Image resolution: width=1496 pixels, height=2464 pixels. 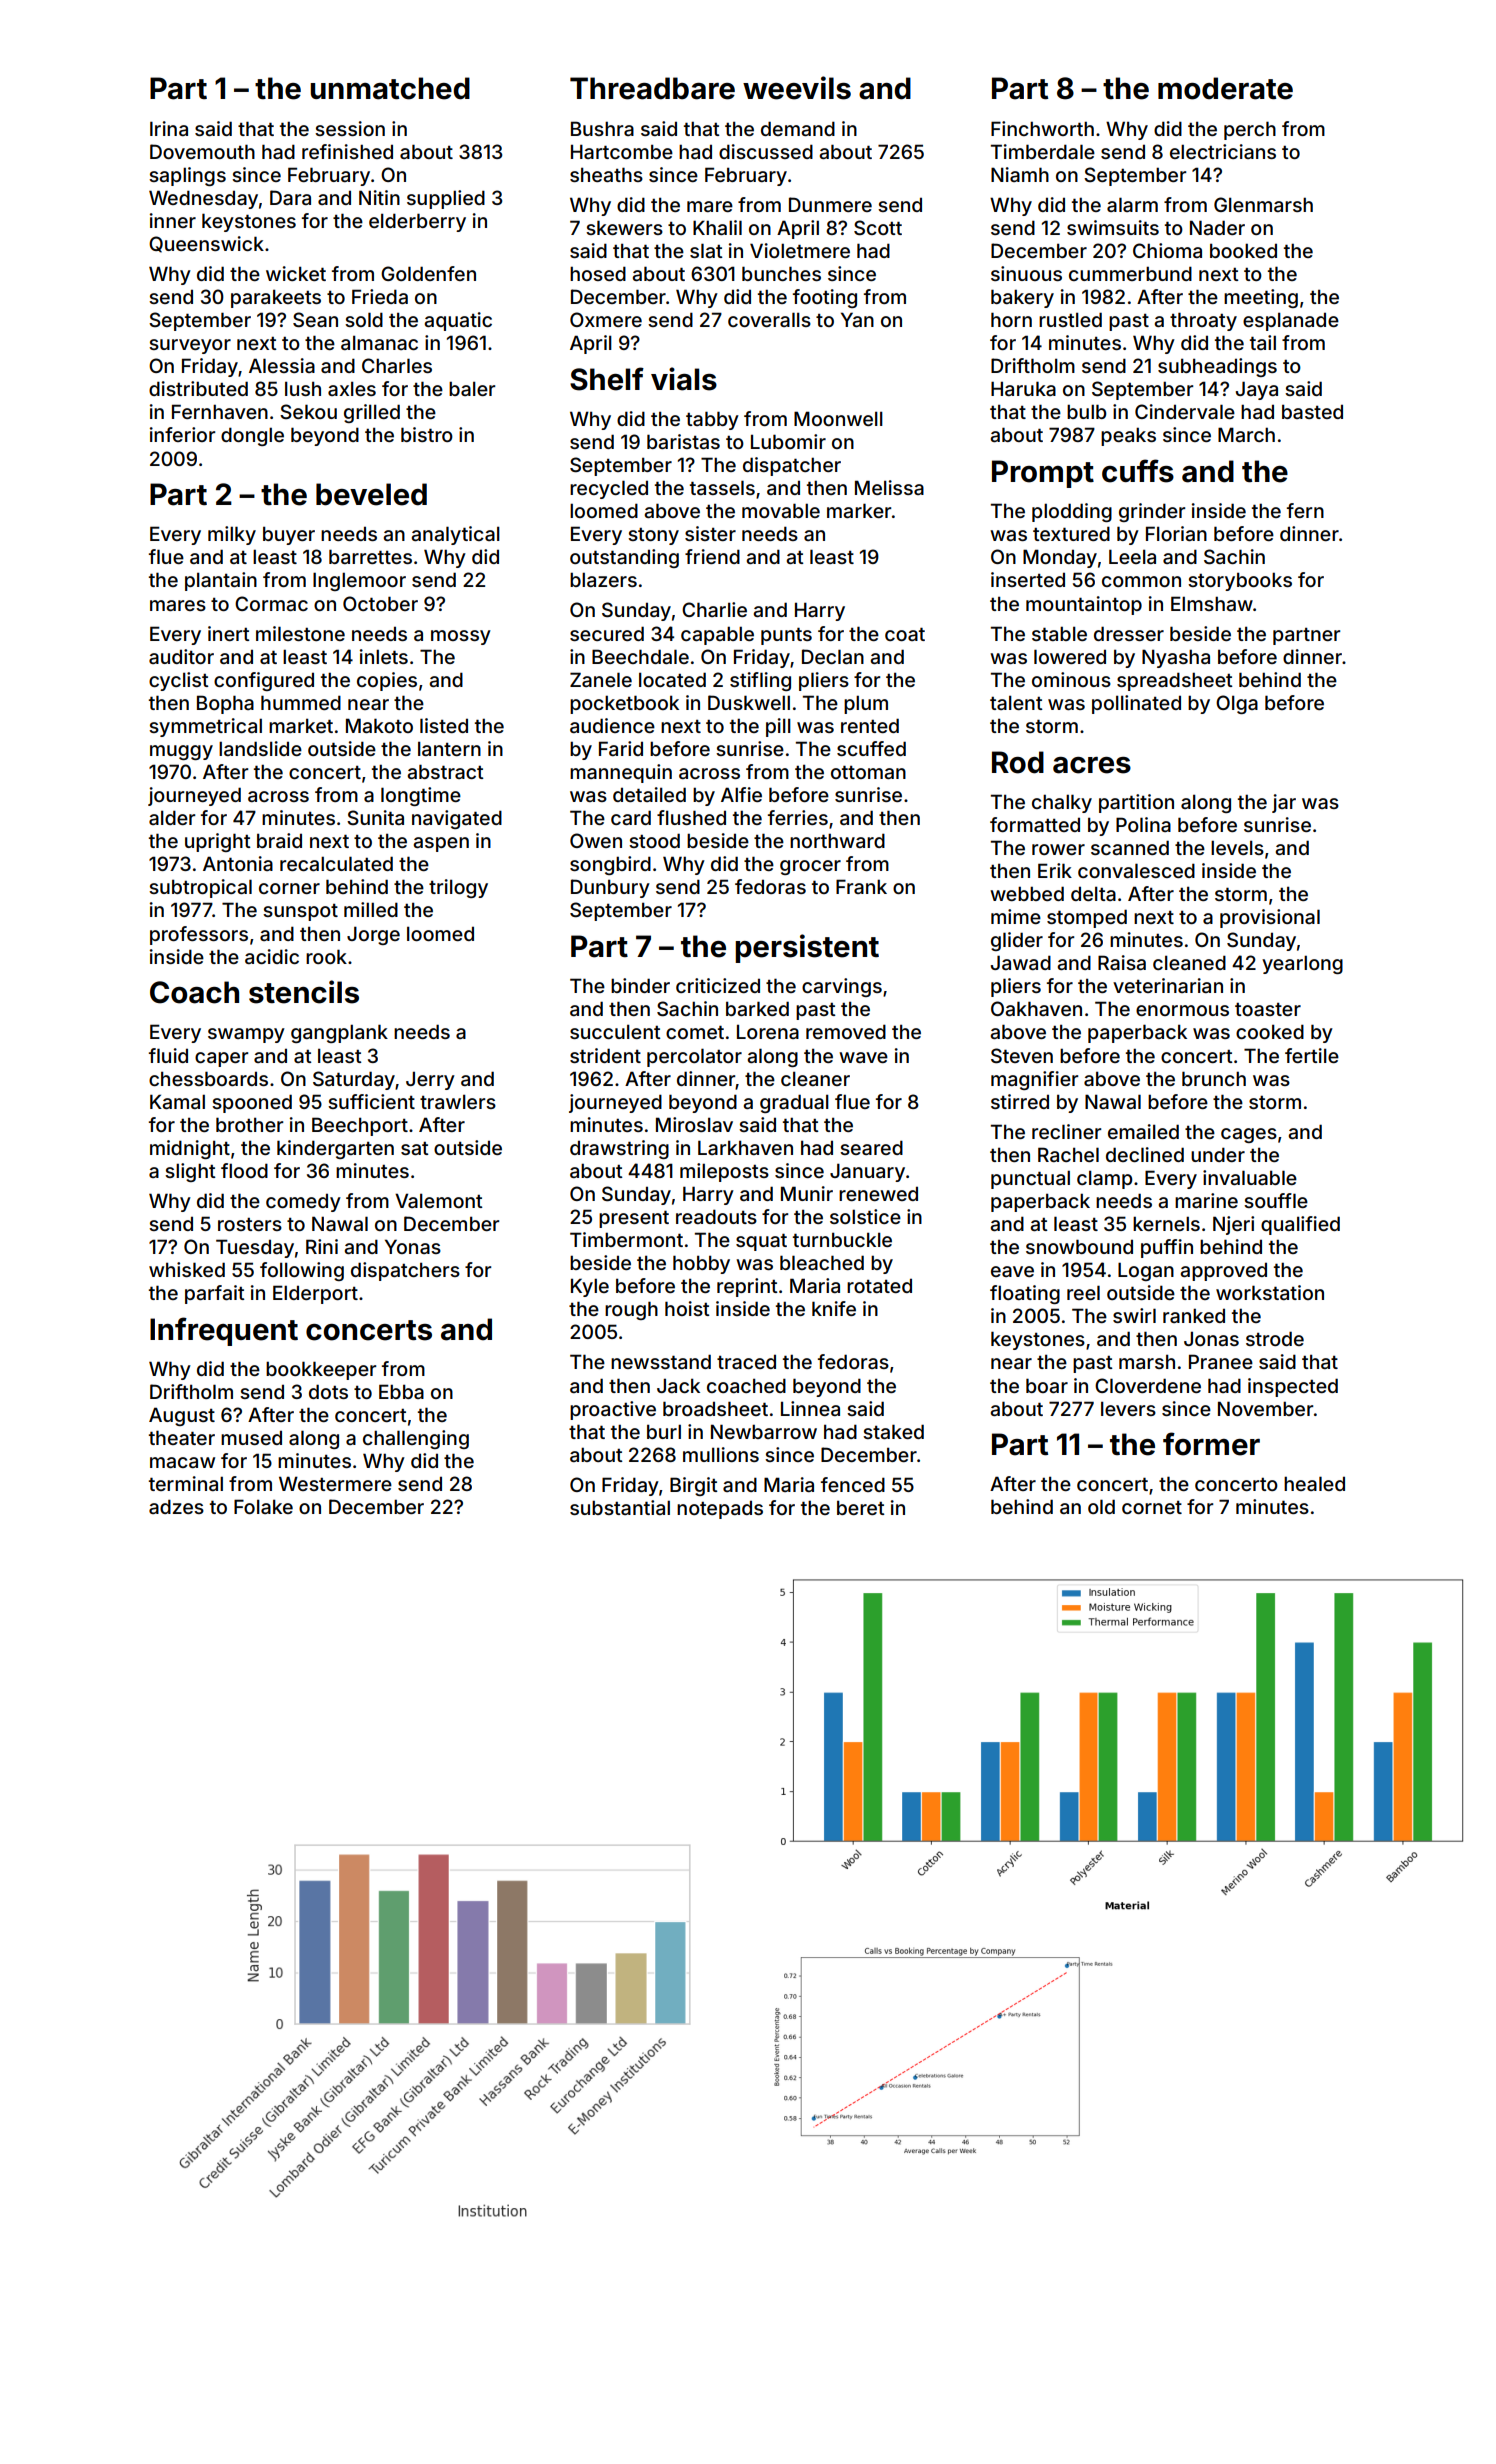 What do you see at coordinates (458, 888) in the screenshot?
I see `trilogy` at bounding box center [458, 888].
